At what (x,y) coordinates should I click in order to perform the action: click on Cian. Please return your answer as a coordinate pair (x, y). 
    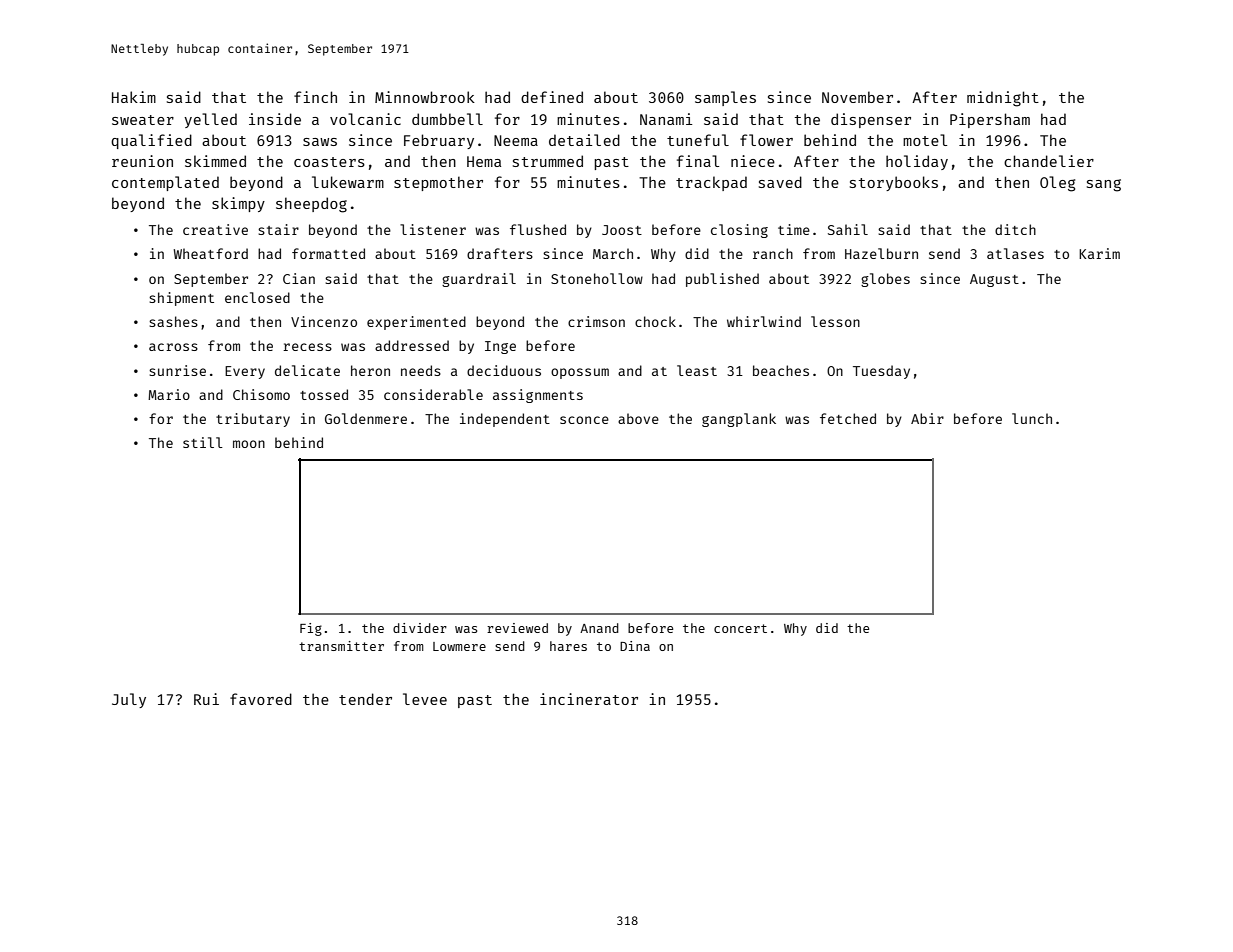
    Looking at the image, I should click on (299, 278).
